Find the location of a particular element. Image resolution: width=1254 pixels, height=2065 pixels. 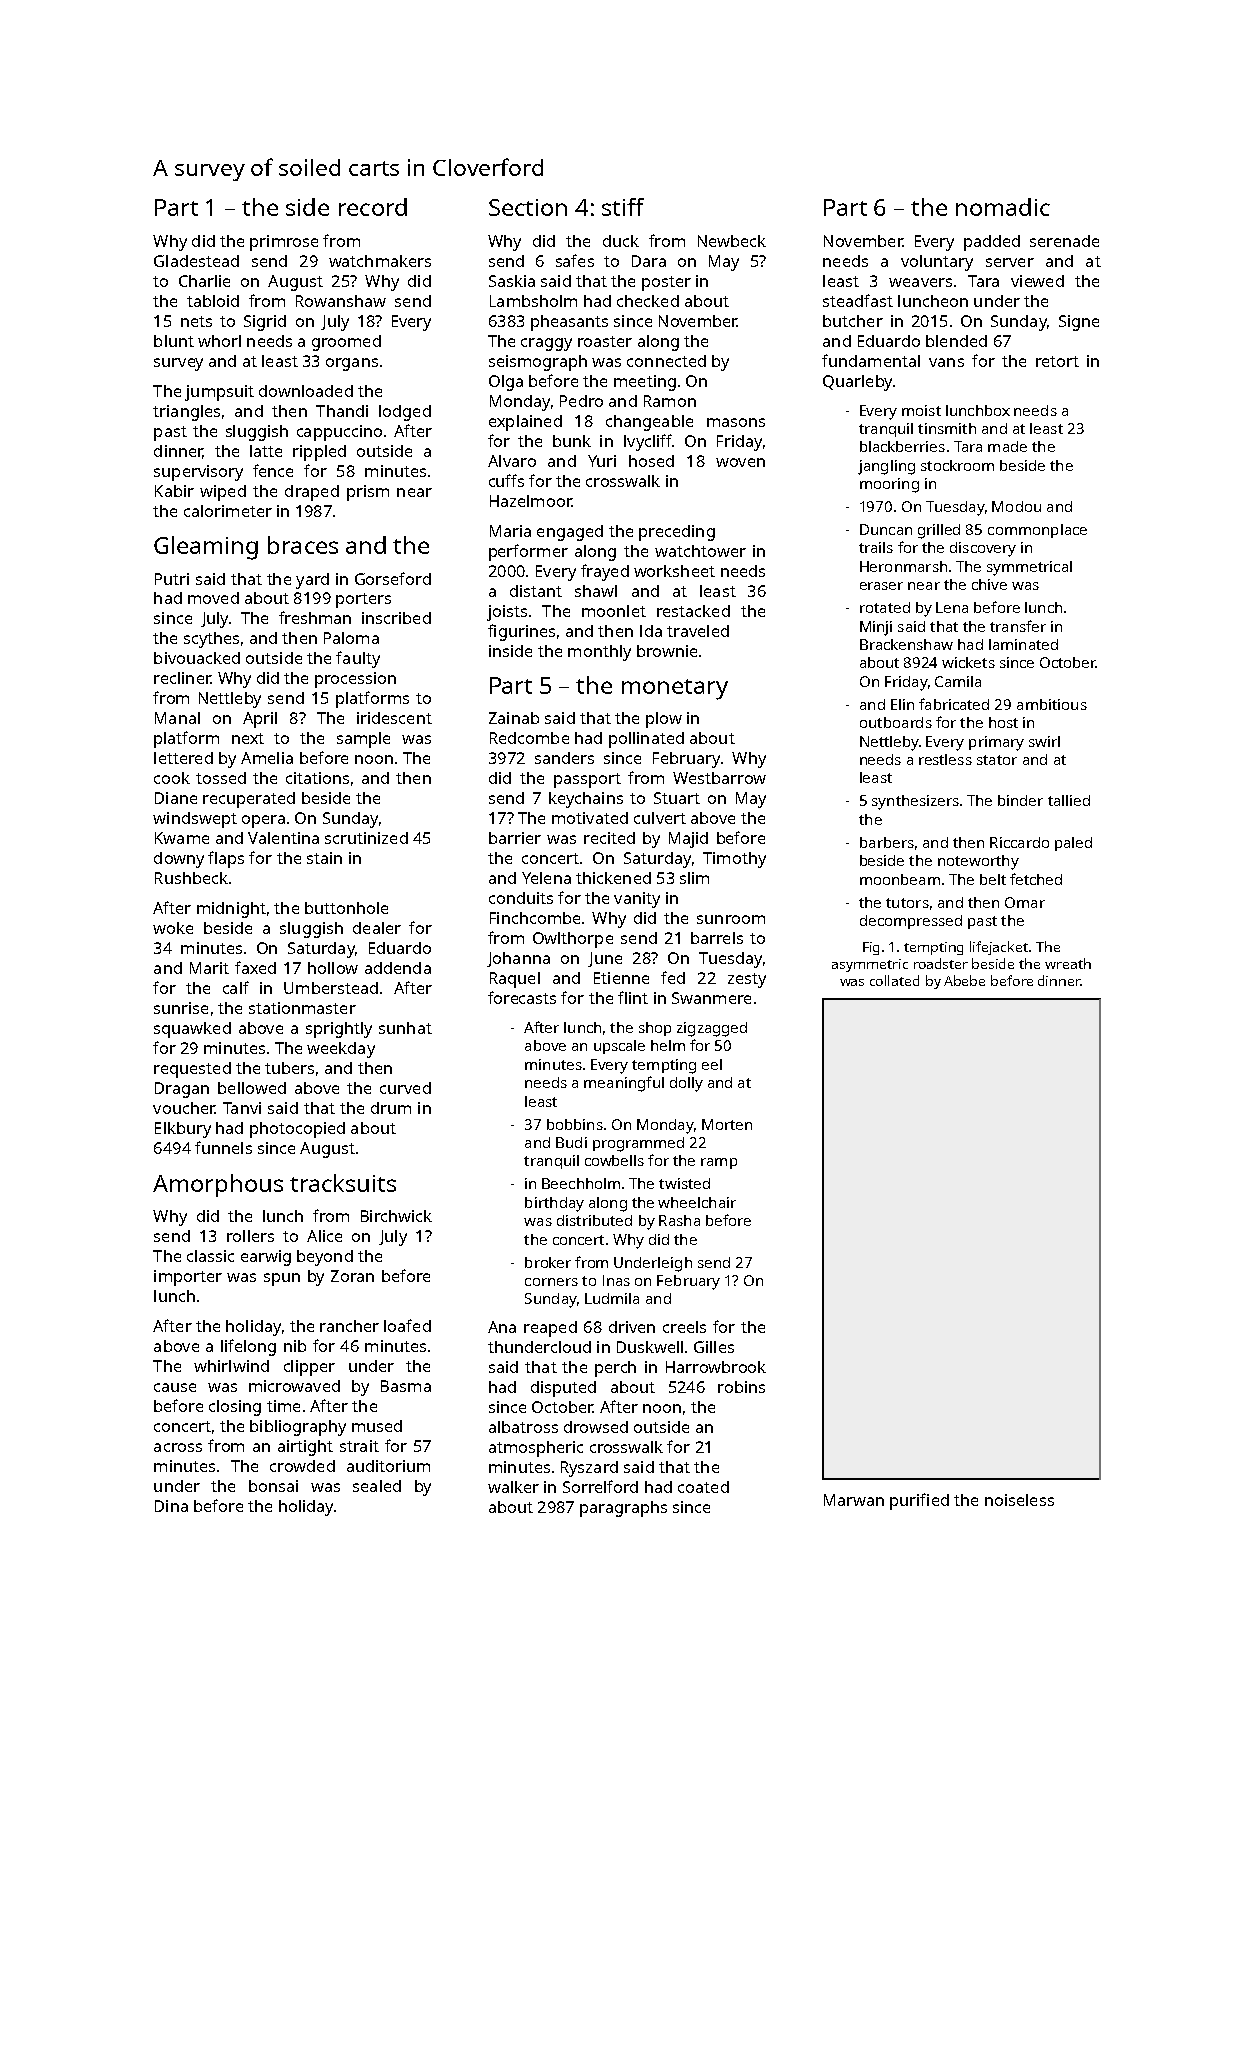

strait is located at coordinates (359, 1446).
